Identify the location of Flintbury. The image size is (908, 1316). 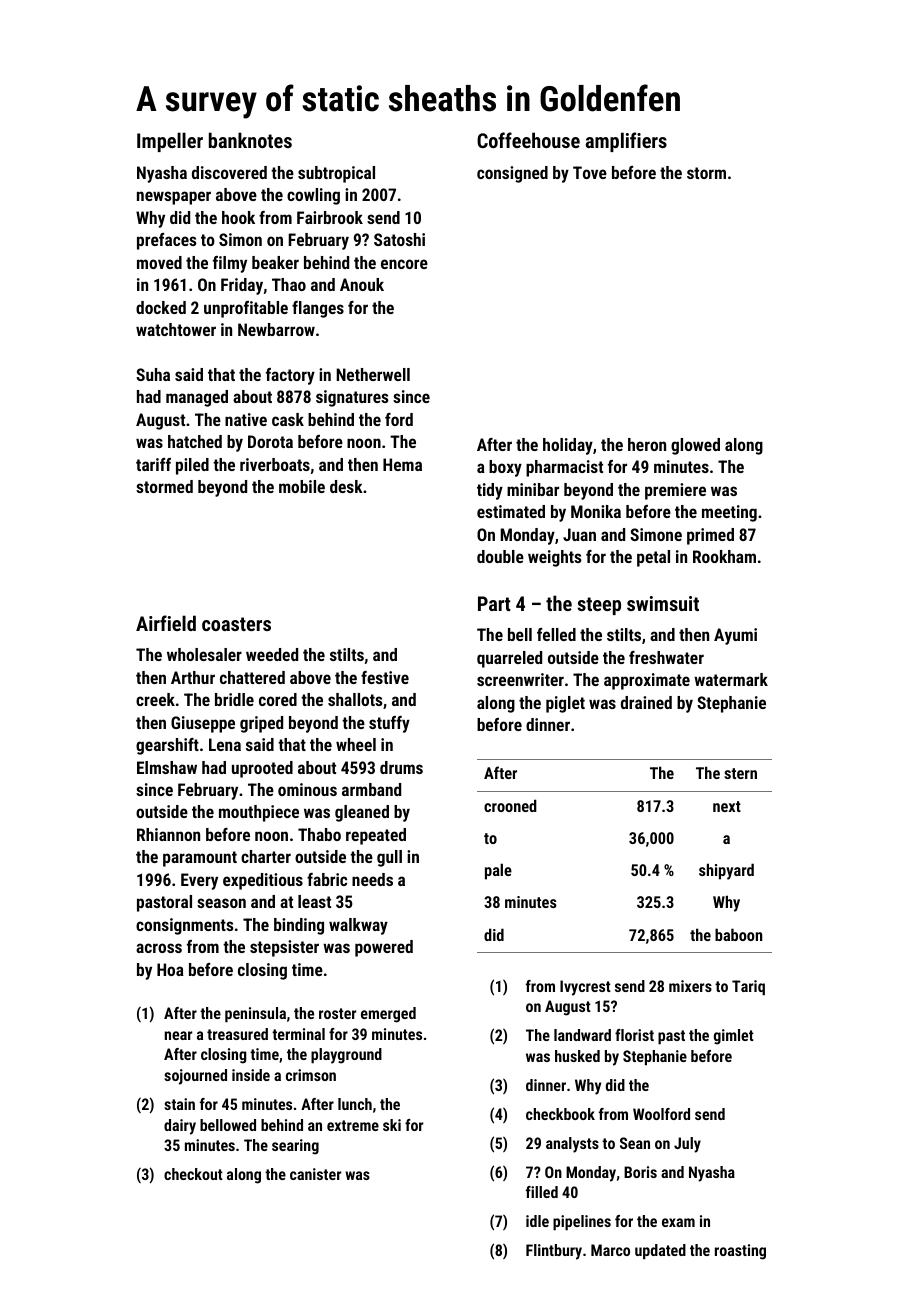
(554, 1252).
